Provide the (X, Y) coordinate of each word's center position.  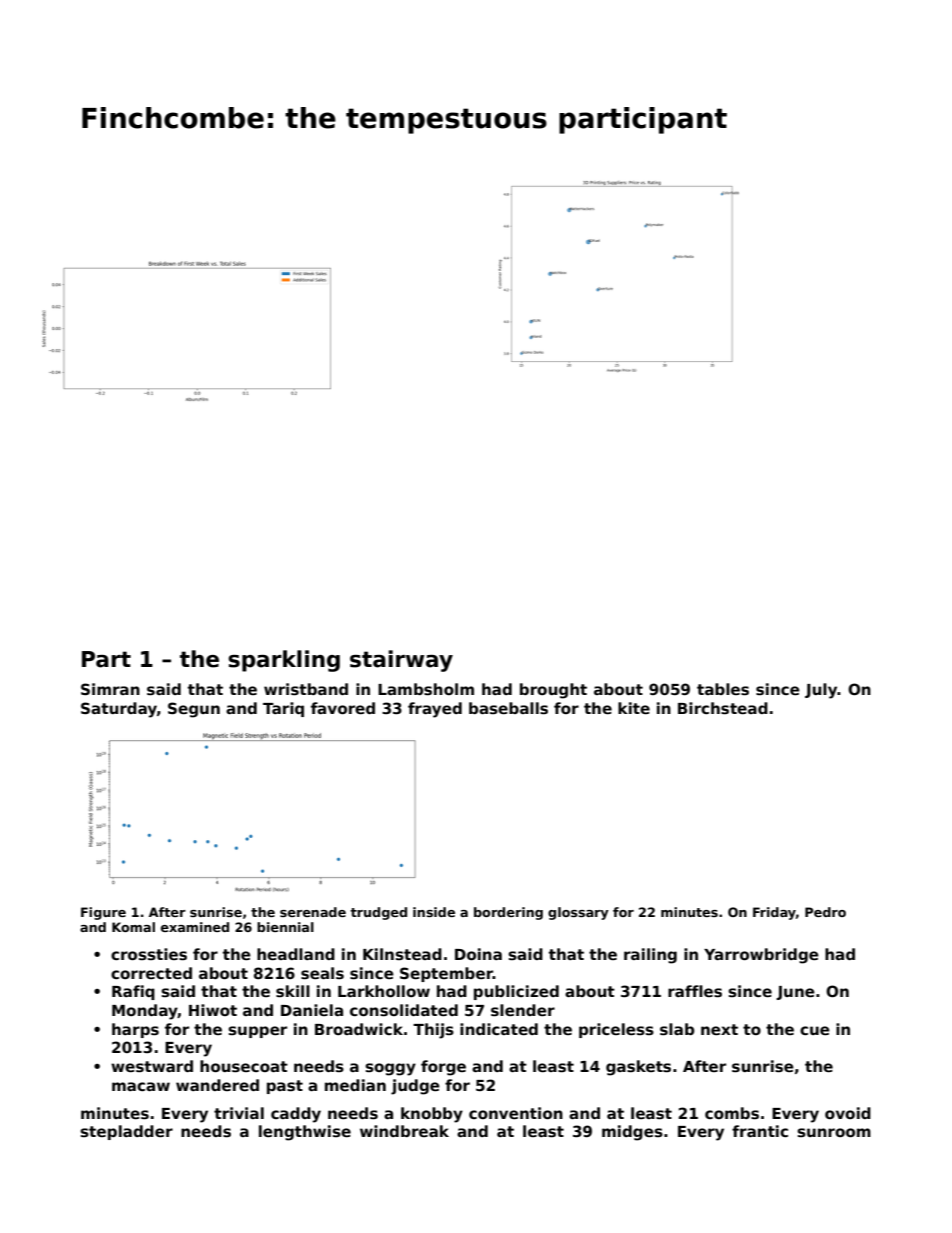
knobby (432, 1115)
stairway (401, 661)
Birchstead (723, 708)
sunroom (834, 1133)
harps (135, 1030)
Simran (110, 689)
